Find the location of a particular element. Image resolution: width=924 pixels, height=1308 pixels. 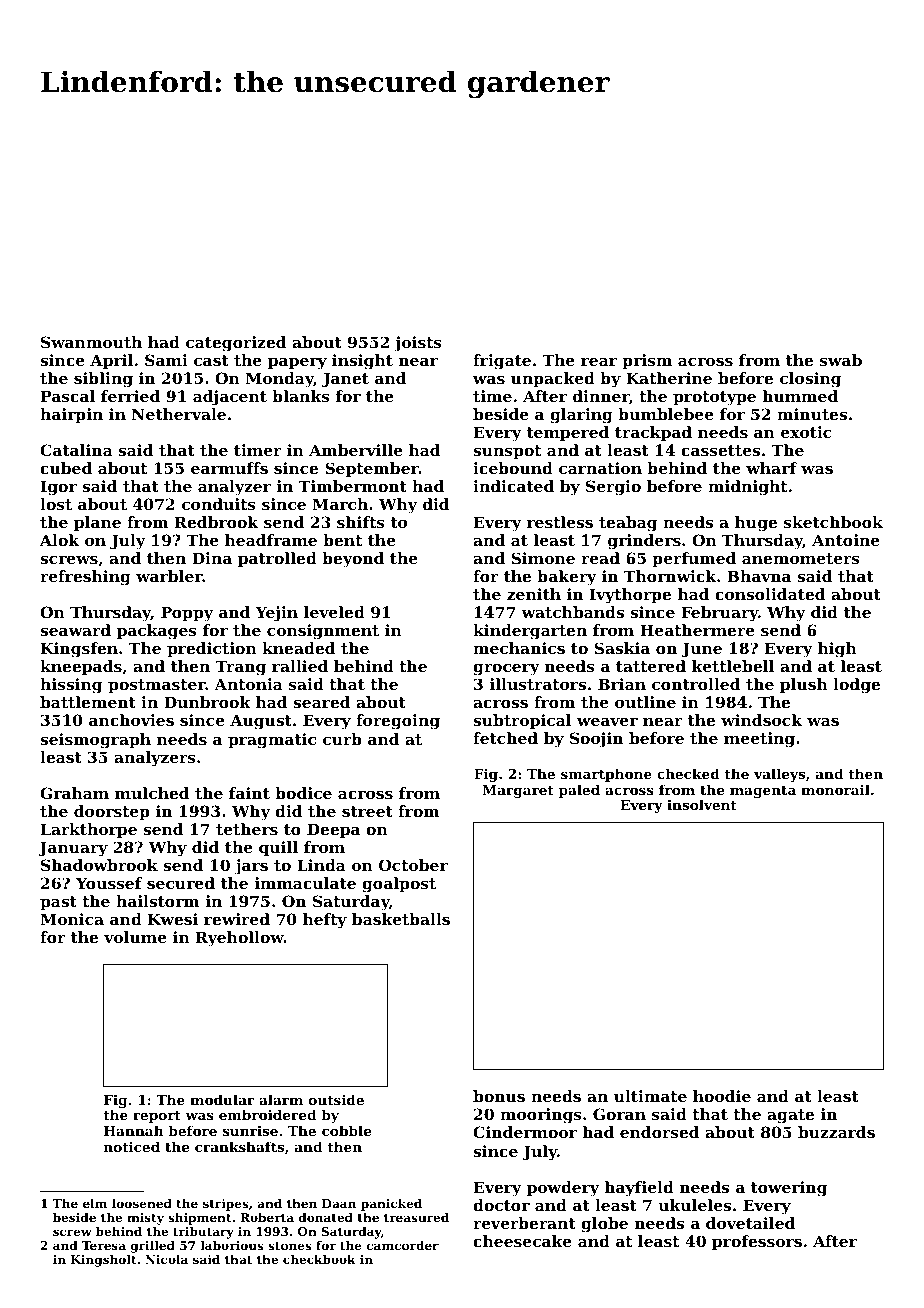

blanks is located at coordinates (301, 396).
